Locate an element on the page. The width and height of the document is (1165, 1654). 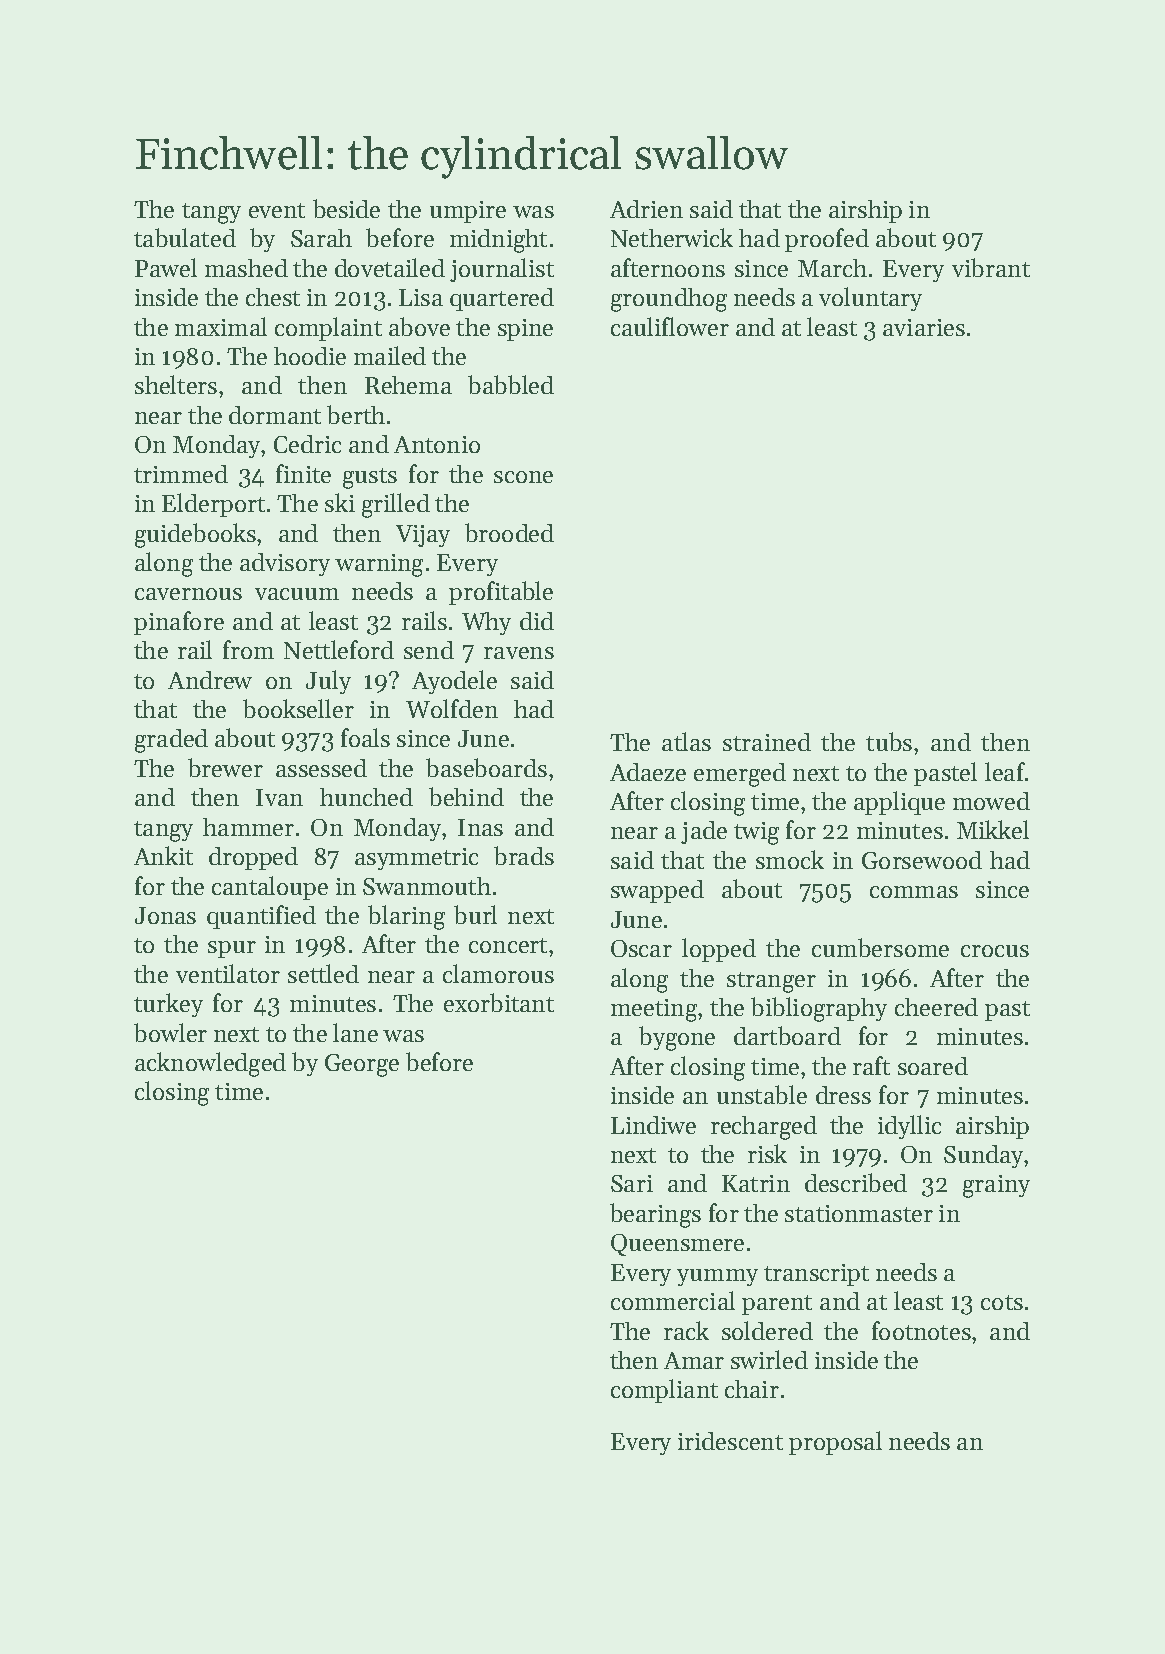
burl is located at coordinates (475, 914).
